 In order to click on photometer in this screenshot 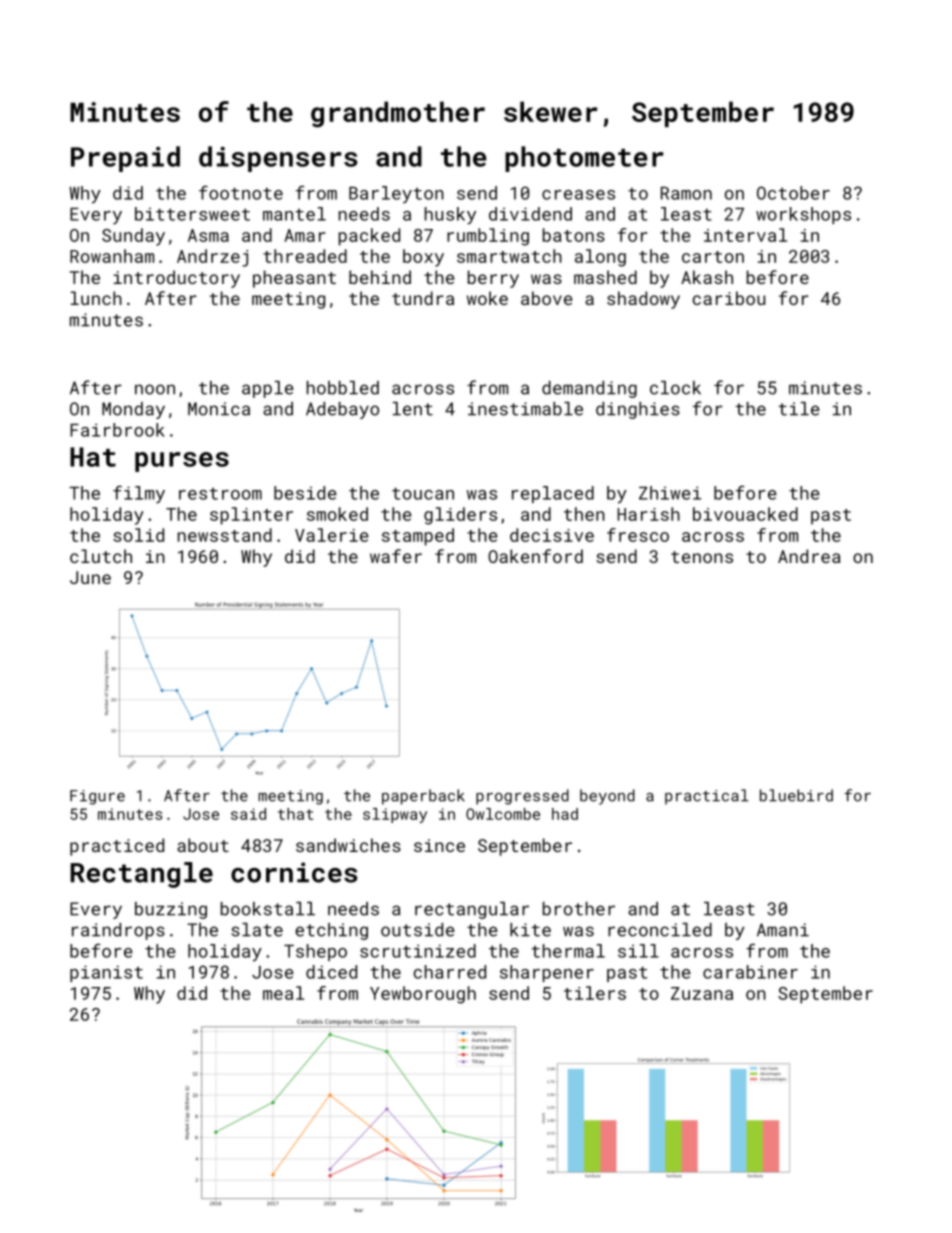, I will do `click(584, 159)`.
